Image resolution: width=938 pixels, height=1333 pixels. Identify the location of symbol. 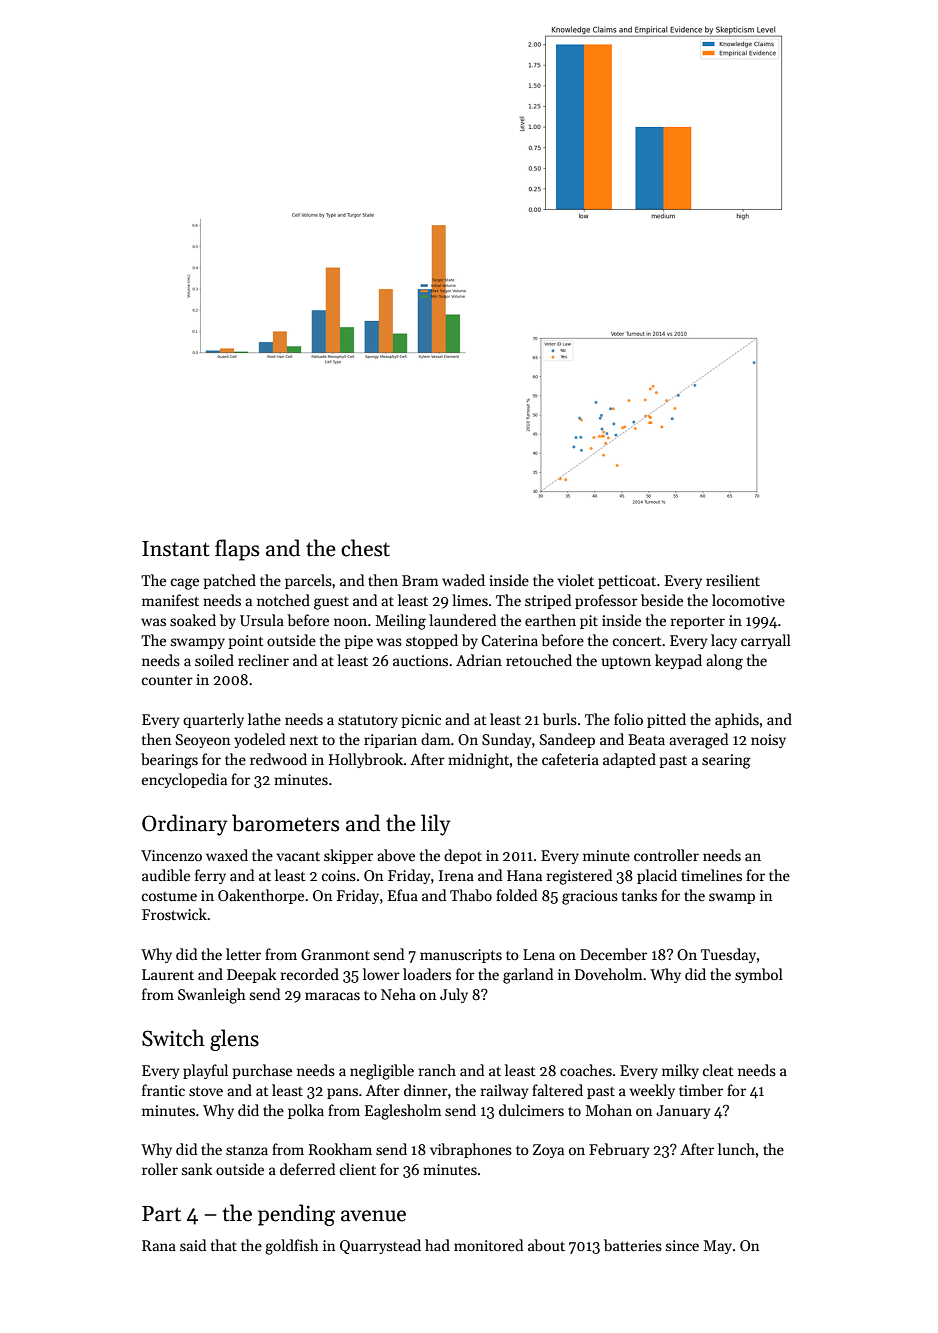
(759, 975).
